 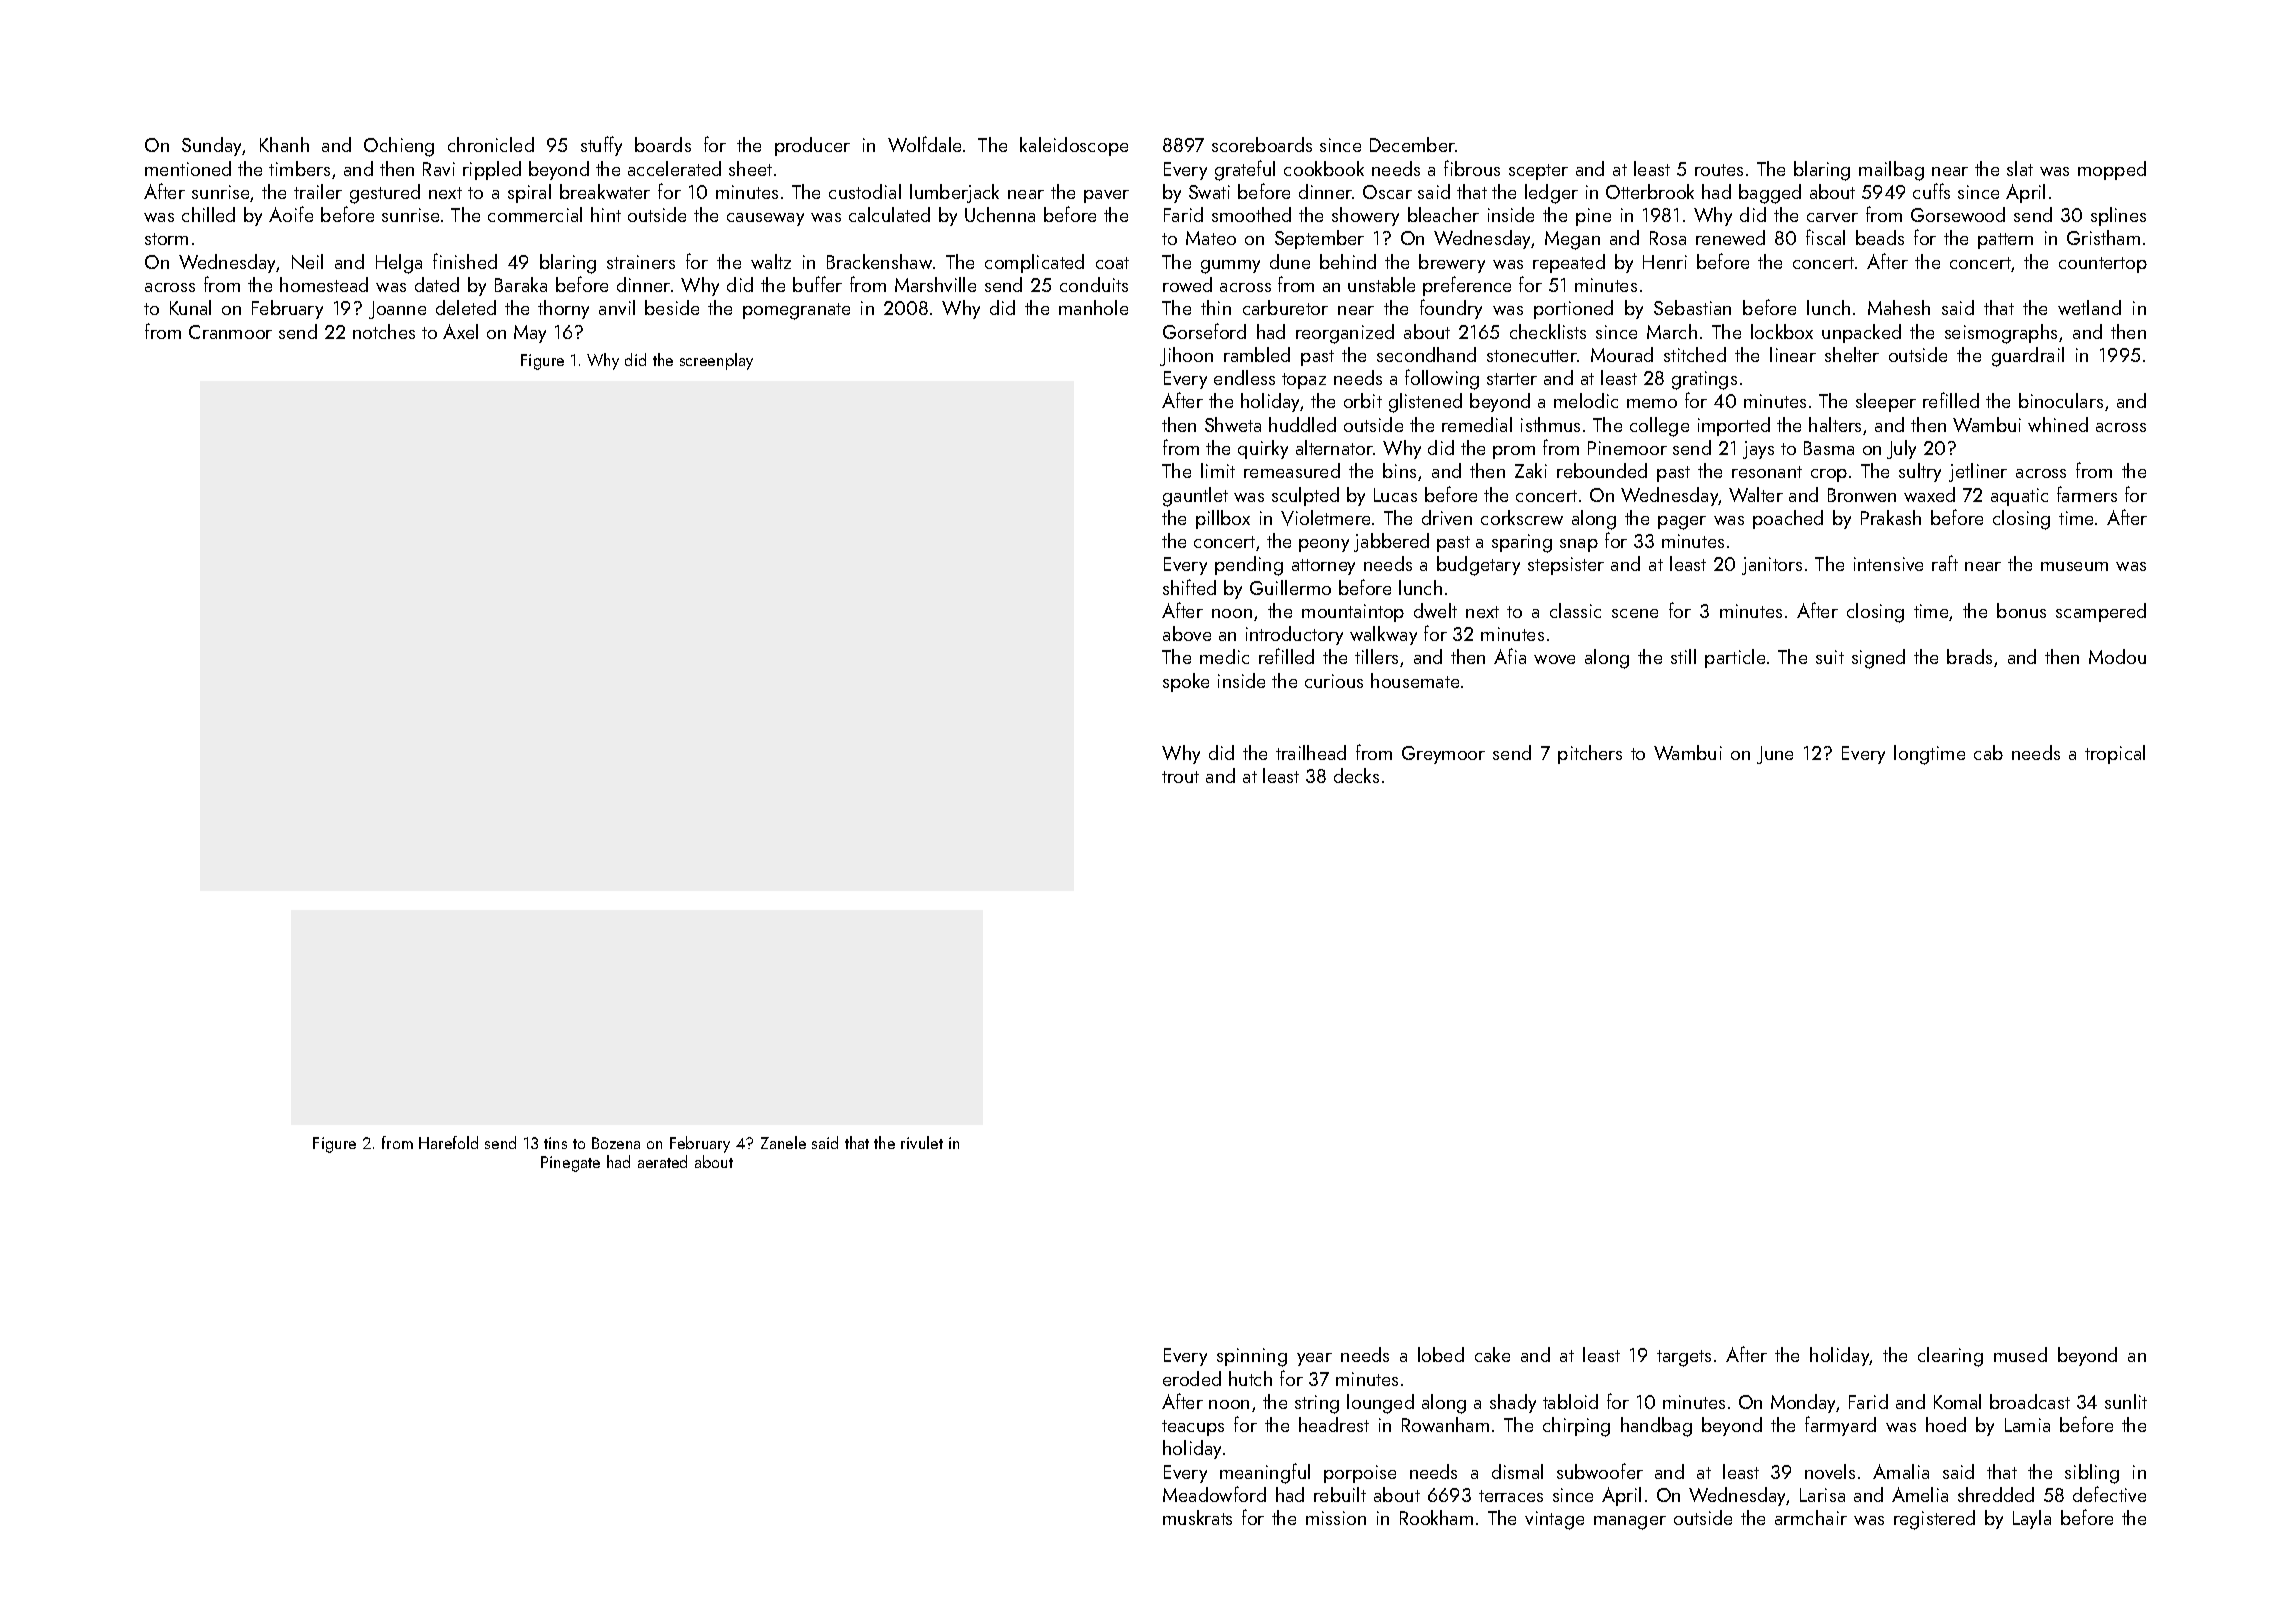 I want to click on shifted, so click(x=1189, y=587).
